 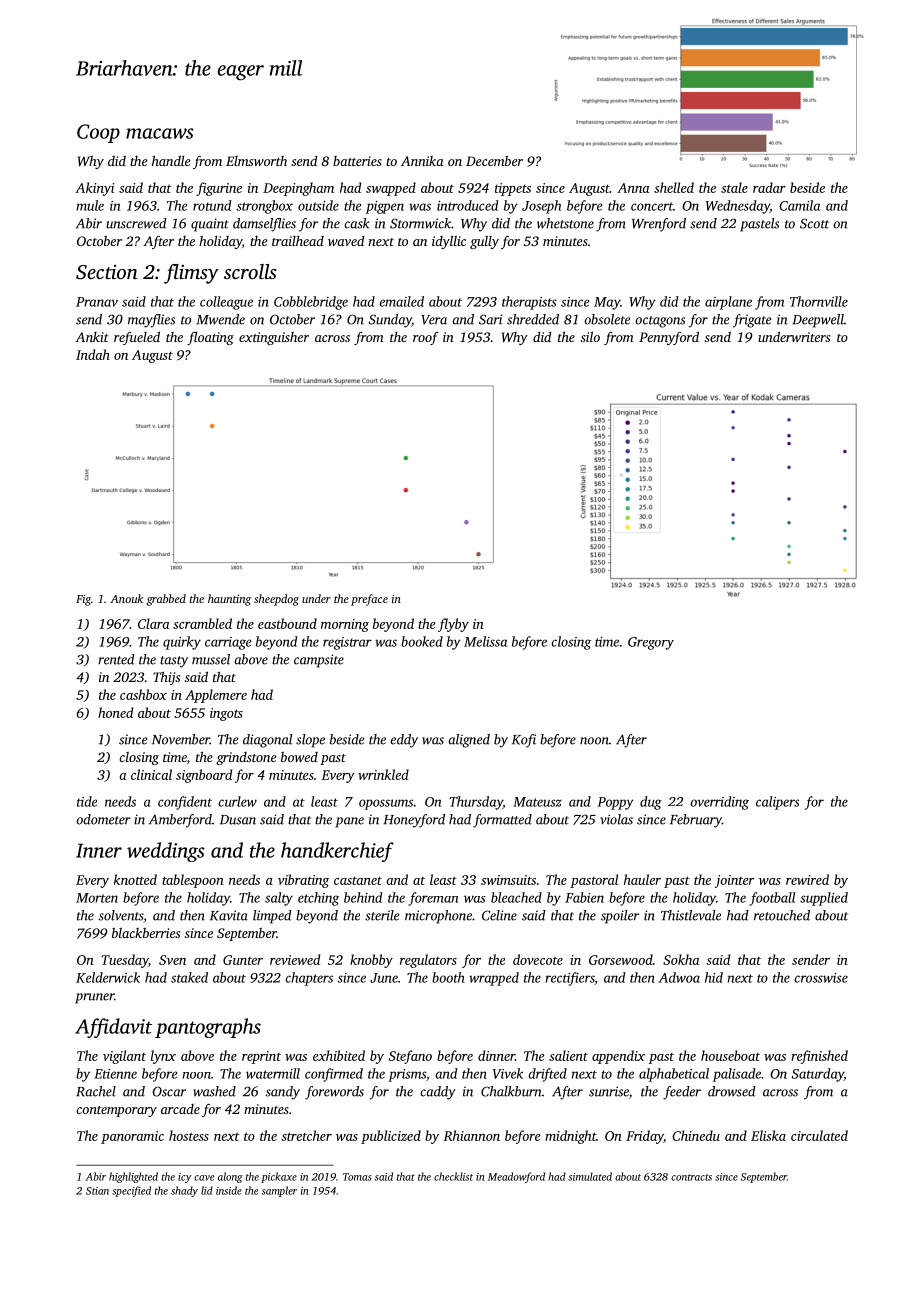 What do you see at coordinates (274, 338) in the screenshot?
I see `extinguisher` at bounding box center [274, 338].
